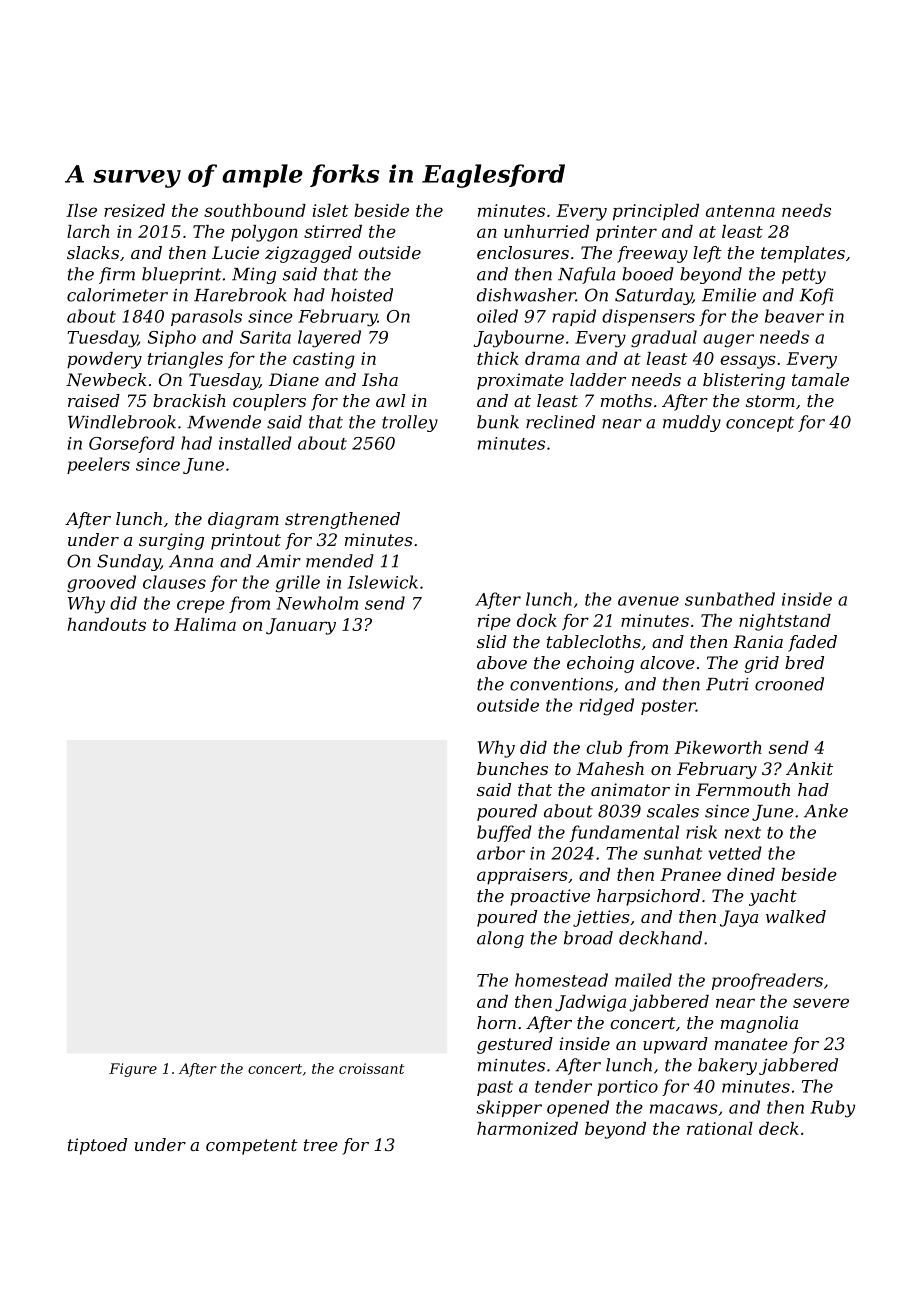  I want to click on Ilse, so click(81, 210).
